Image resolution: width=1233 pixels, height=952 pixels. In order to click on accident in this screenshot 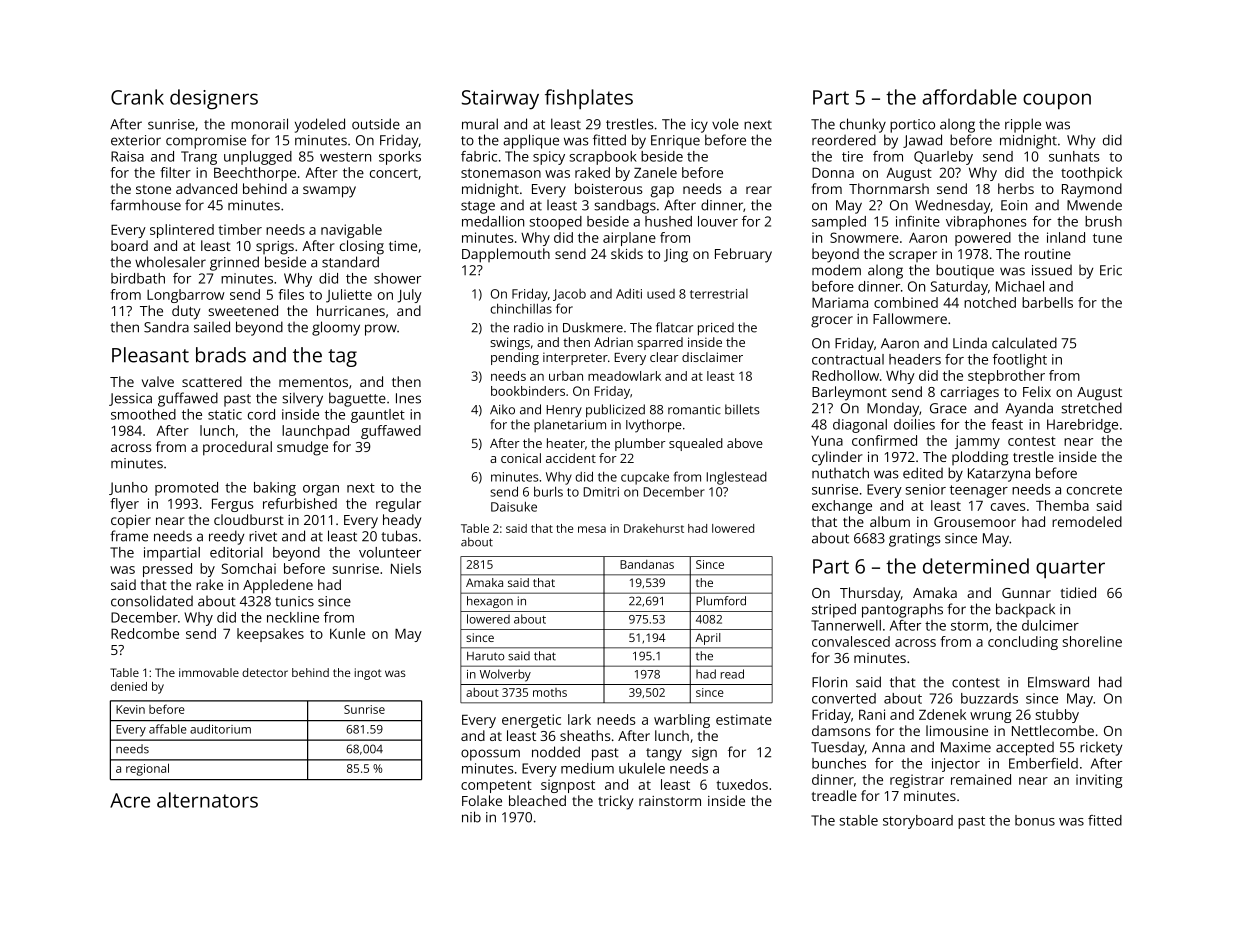, I will do `click(571, 458)`.
